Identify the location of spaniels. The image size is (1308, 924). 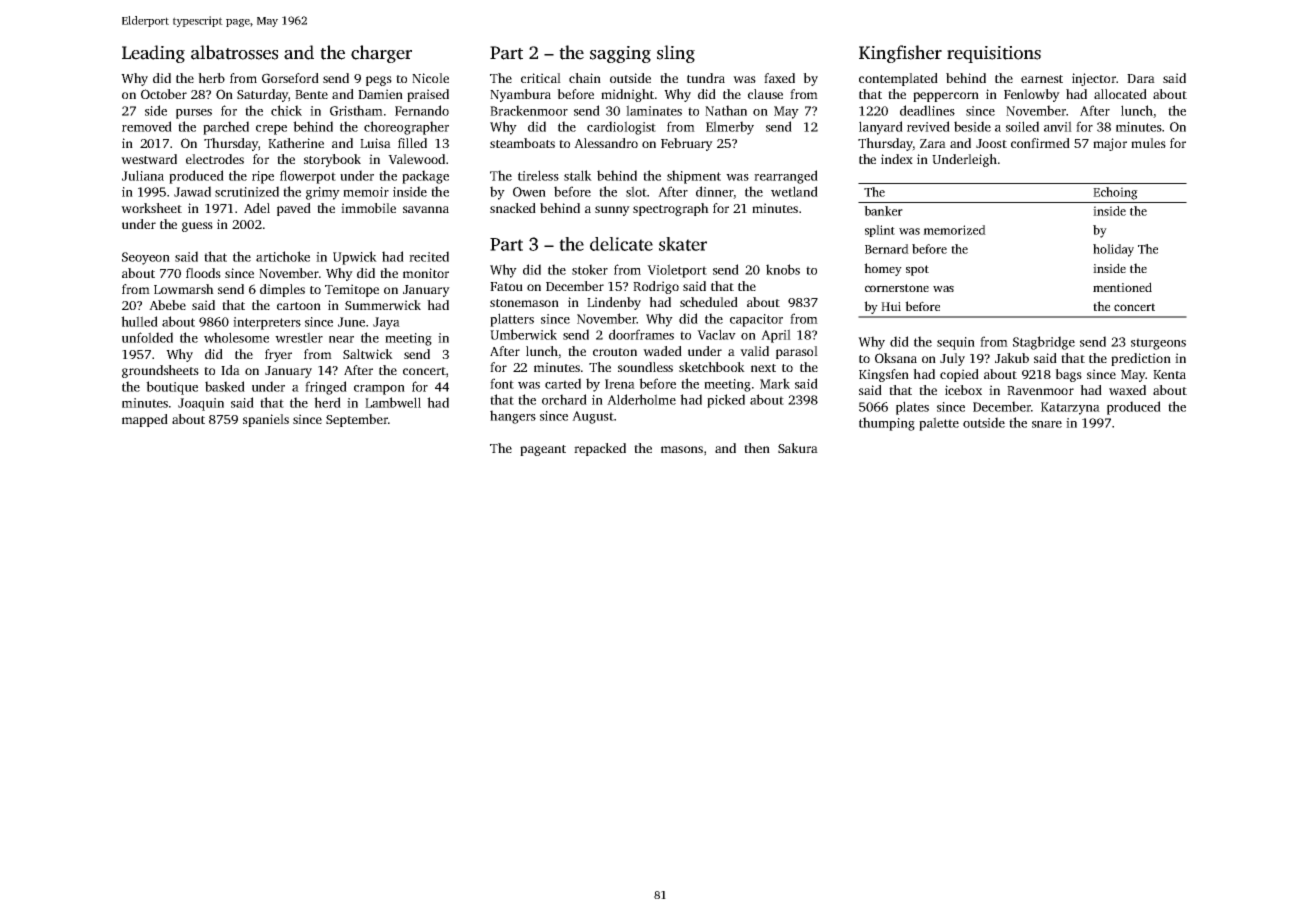
(266, 420).
